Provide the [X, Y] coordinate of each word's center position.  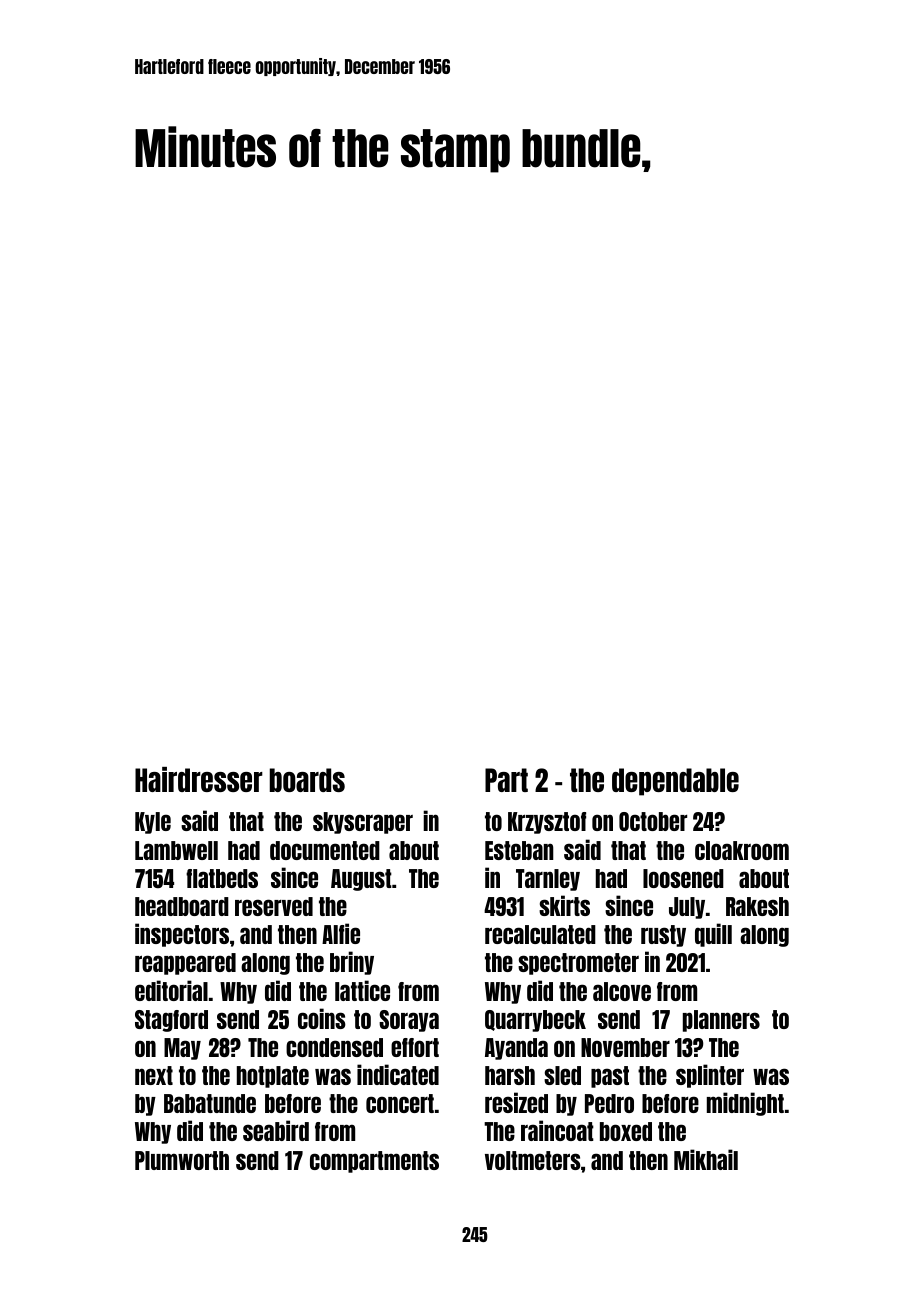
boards [307, 780]
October [653, 821]
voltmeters [533, 1160]
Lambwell [176, 850]
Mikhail [706, 1159]
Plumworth [182, 1160]
